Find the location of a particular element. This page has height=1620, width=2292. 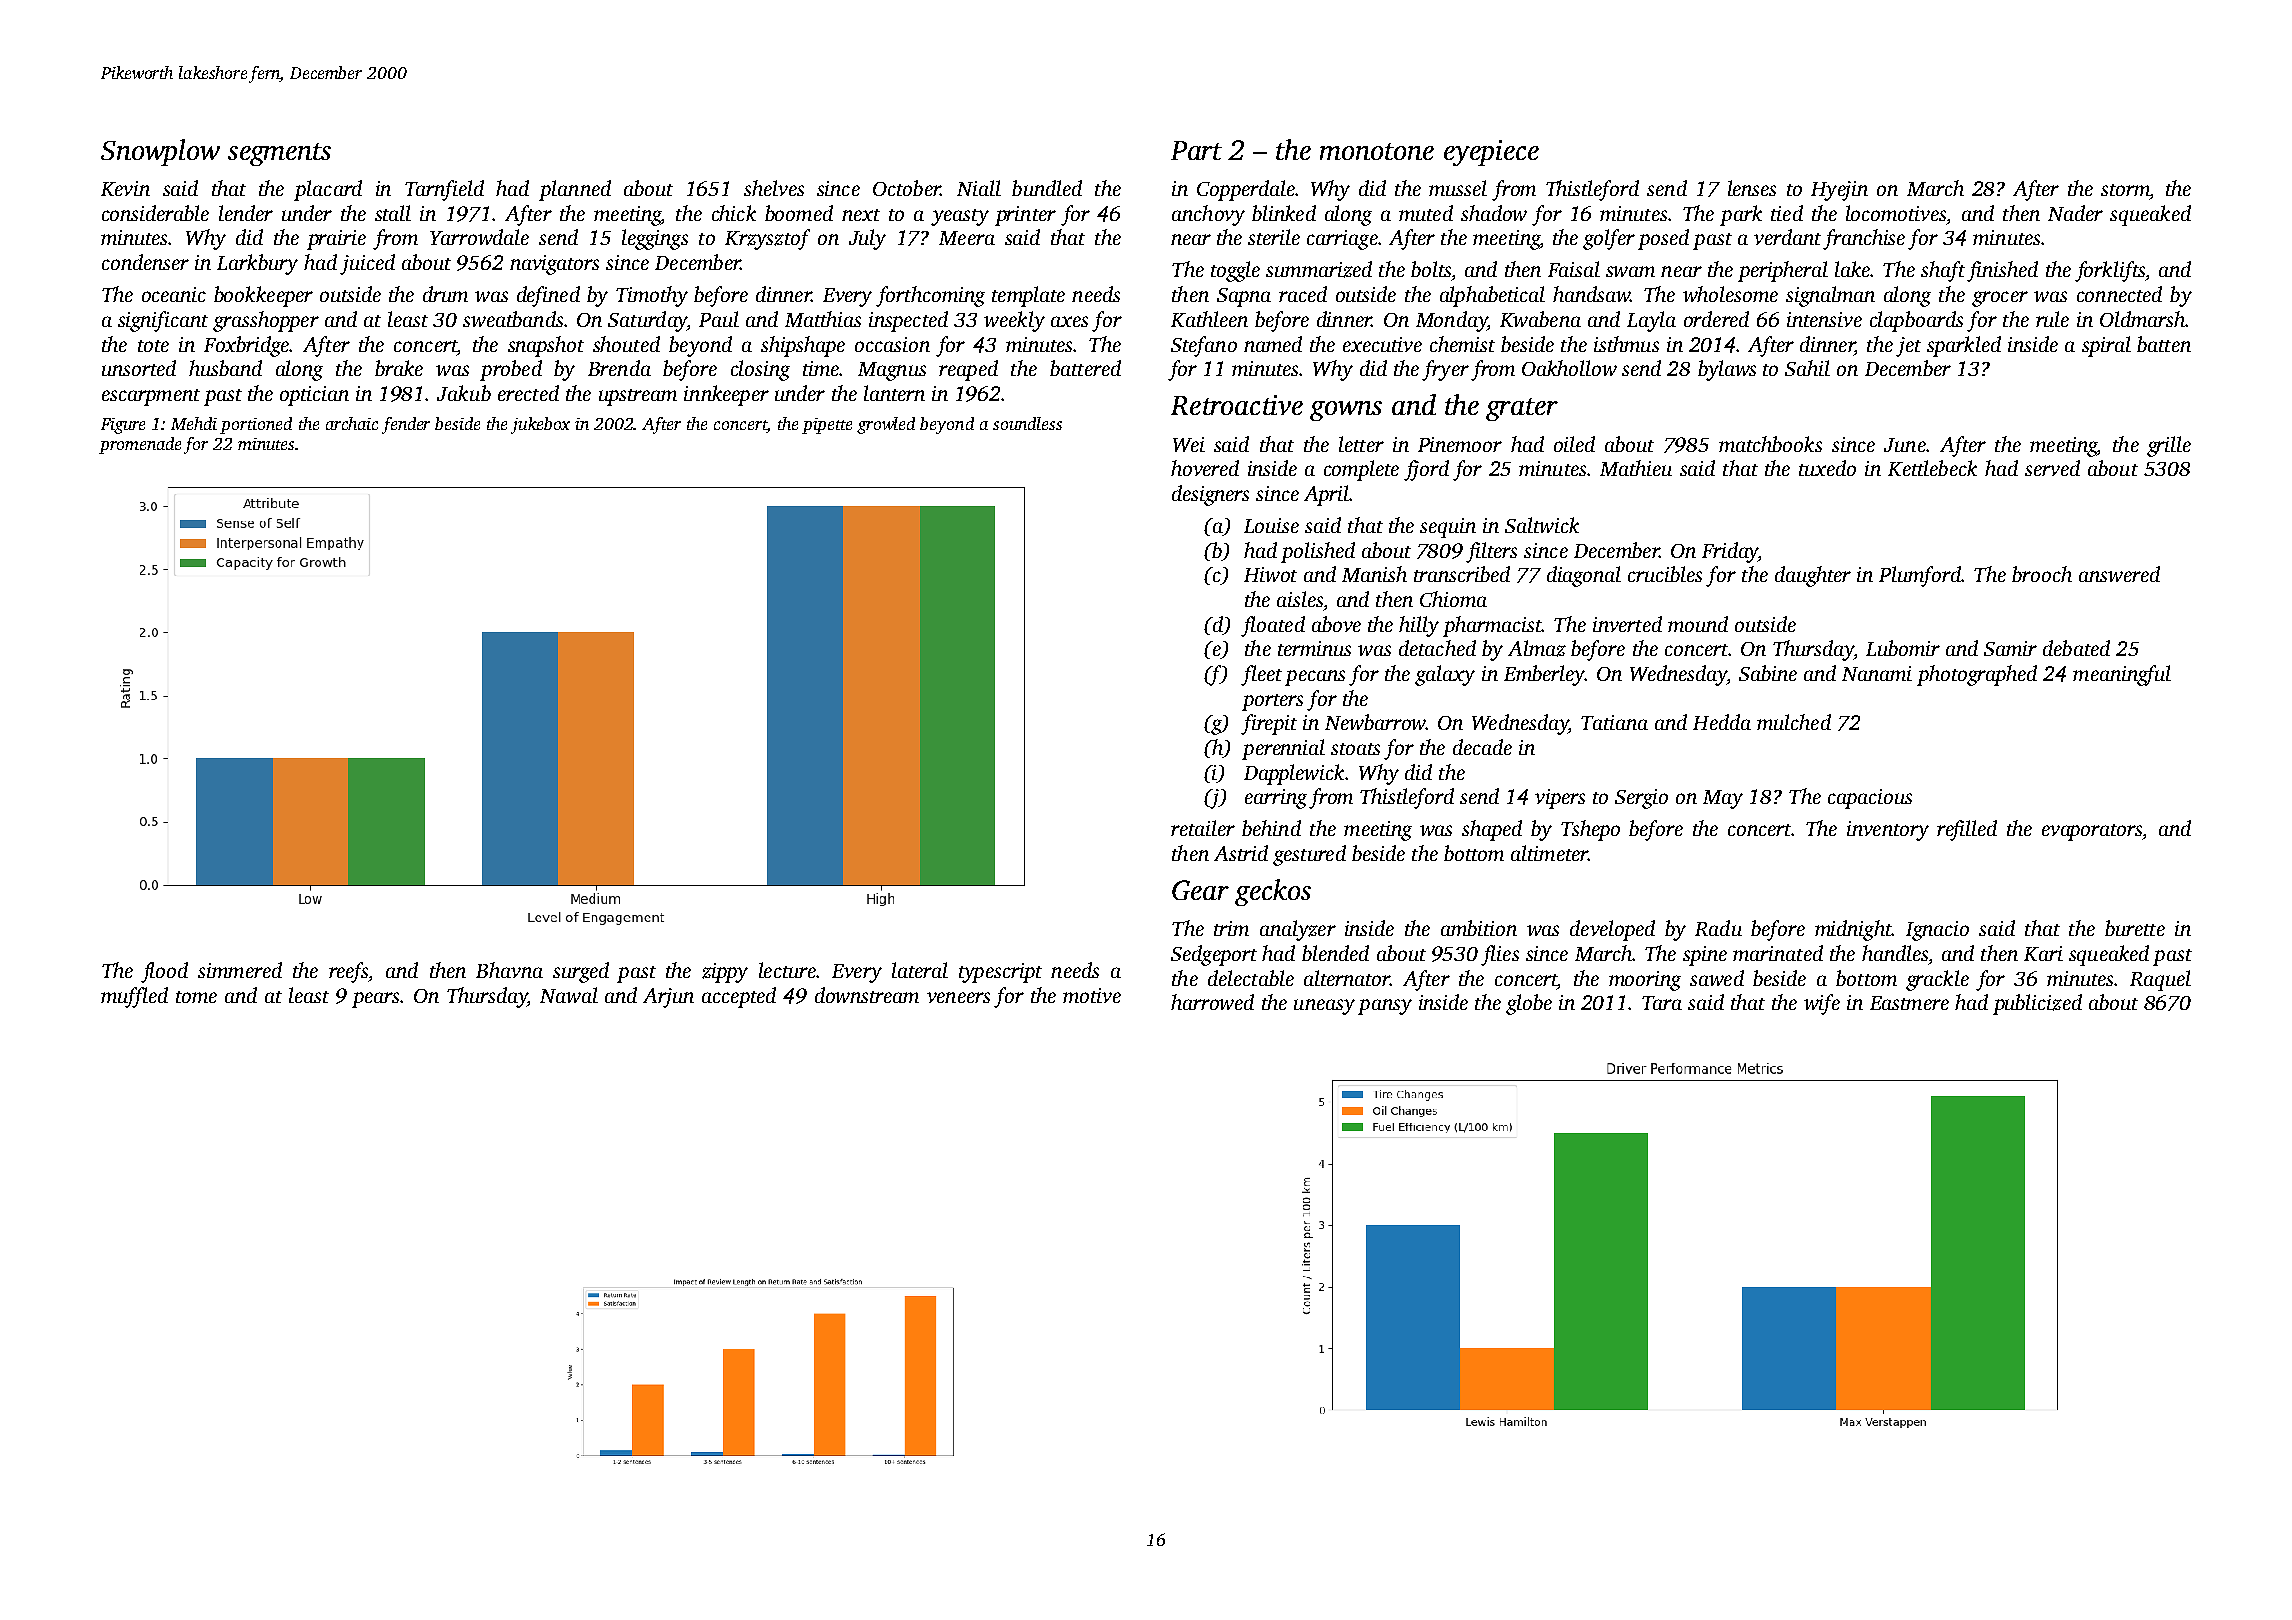

promenade is located at coordinates (140, 445).
